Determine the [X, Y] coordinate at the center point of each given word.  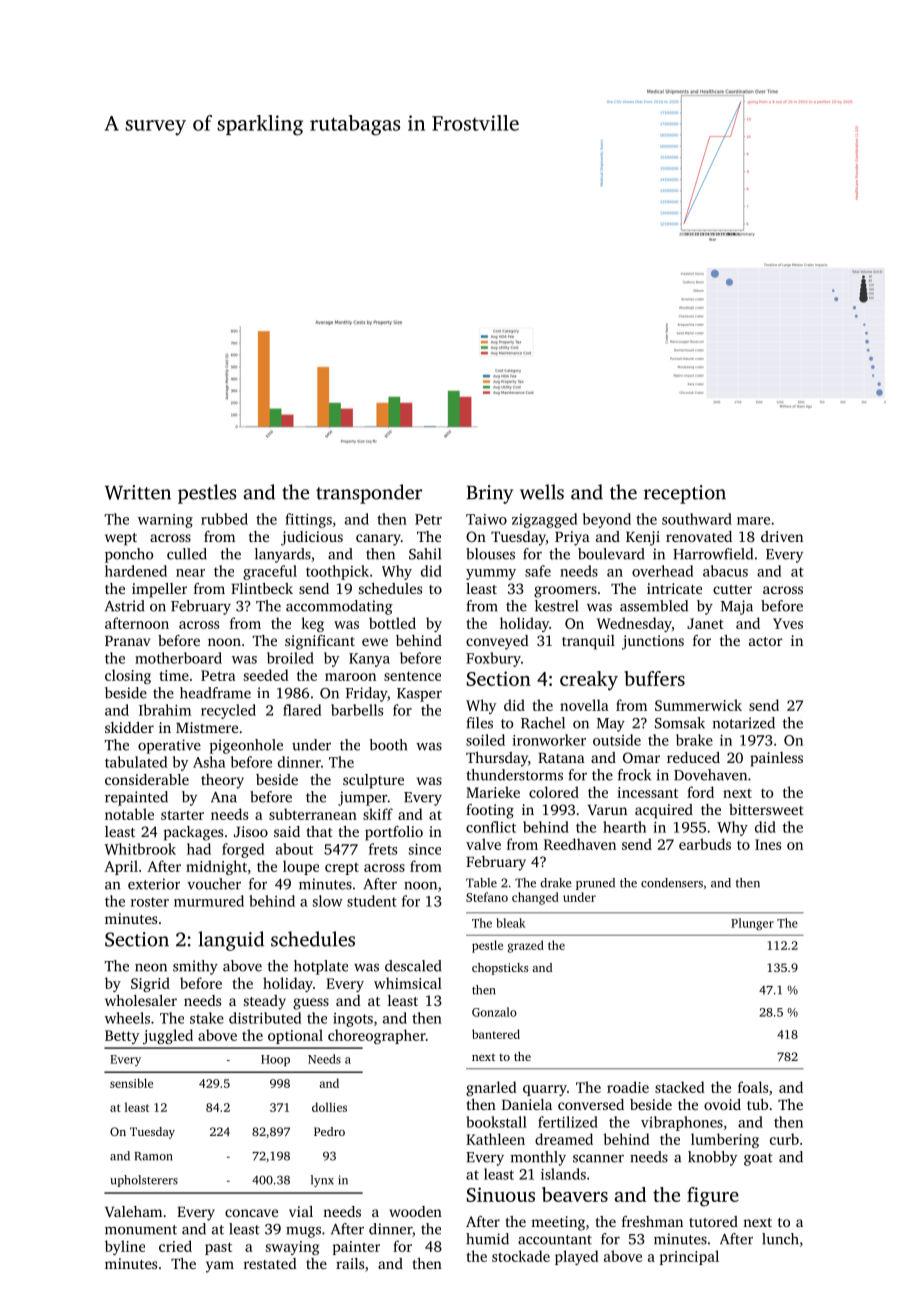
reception [685, 494]
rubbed [224, 519]
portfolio [394, 833]
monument [141, 1230]
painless [776, 759]
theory [222, 781]
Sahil [425, 554]
